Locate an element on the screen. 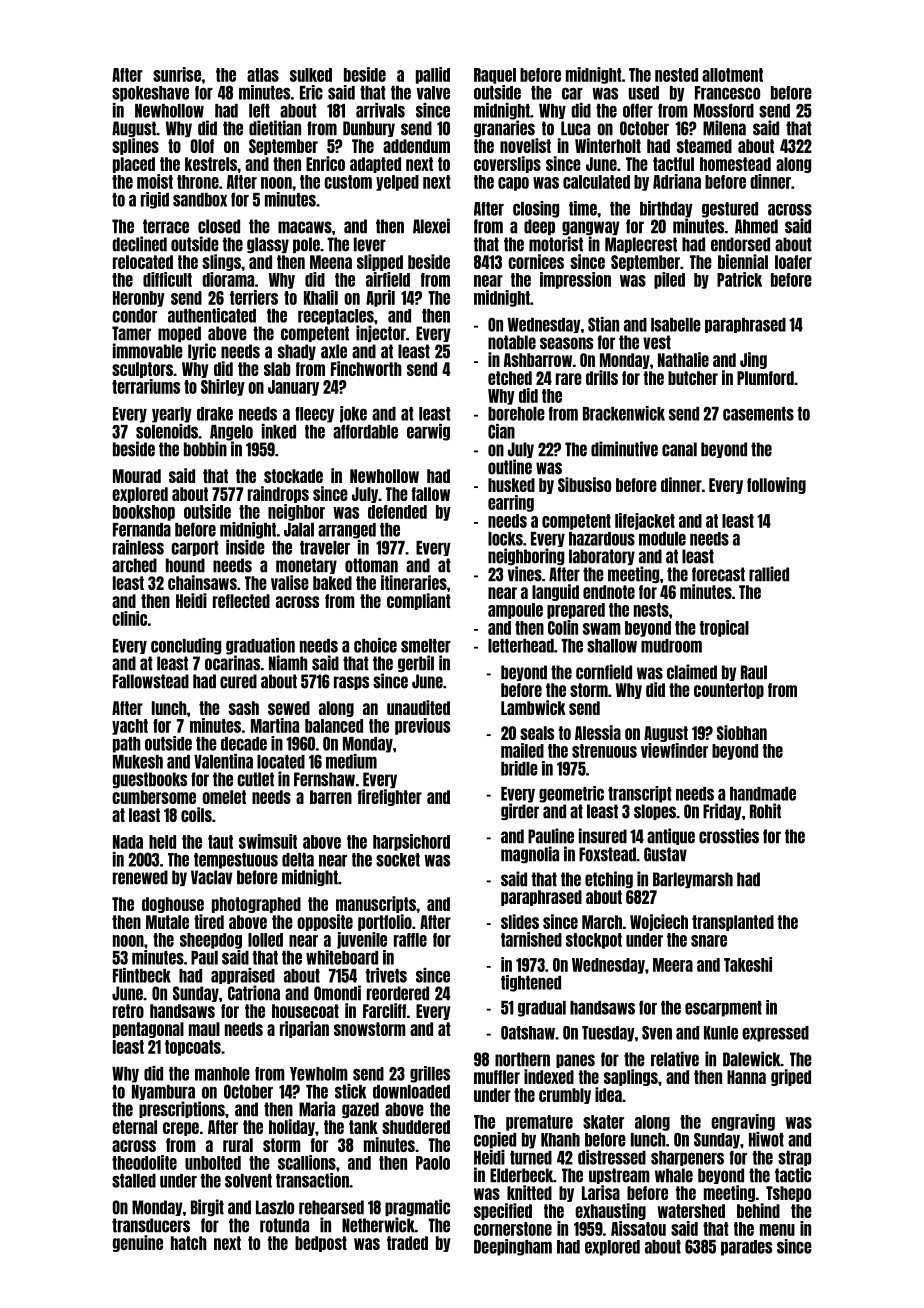 The image size is (924, 1308). riparian is located at coordinates (304, 1029).
